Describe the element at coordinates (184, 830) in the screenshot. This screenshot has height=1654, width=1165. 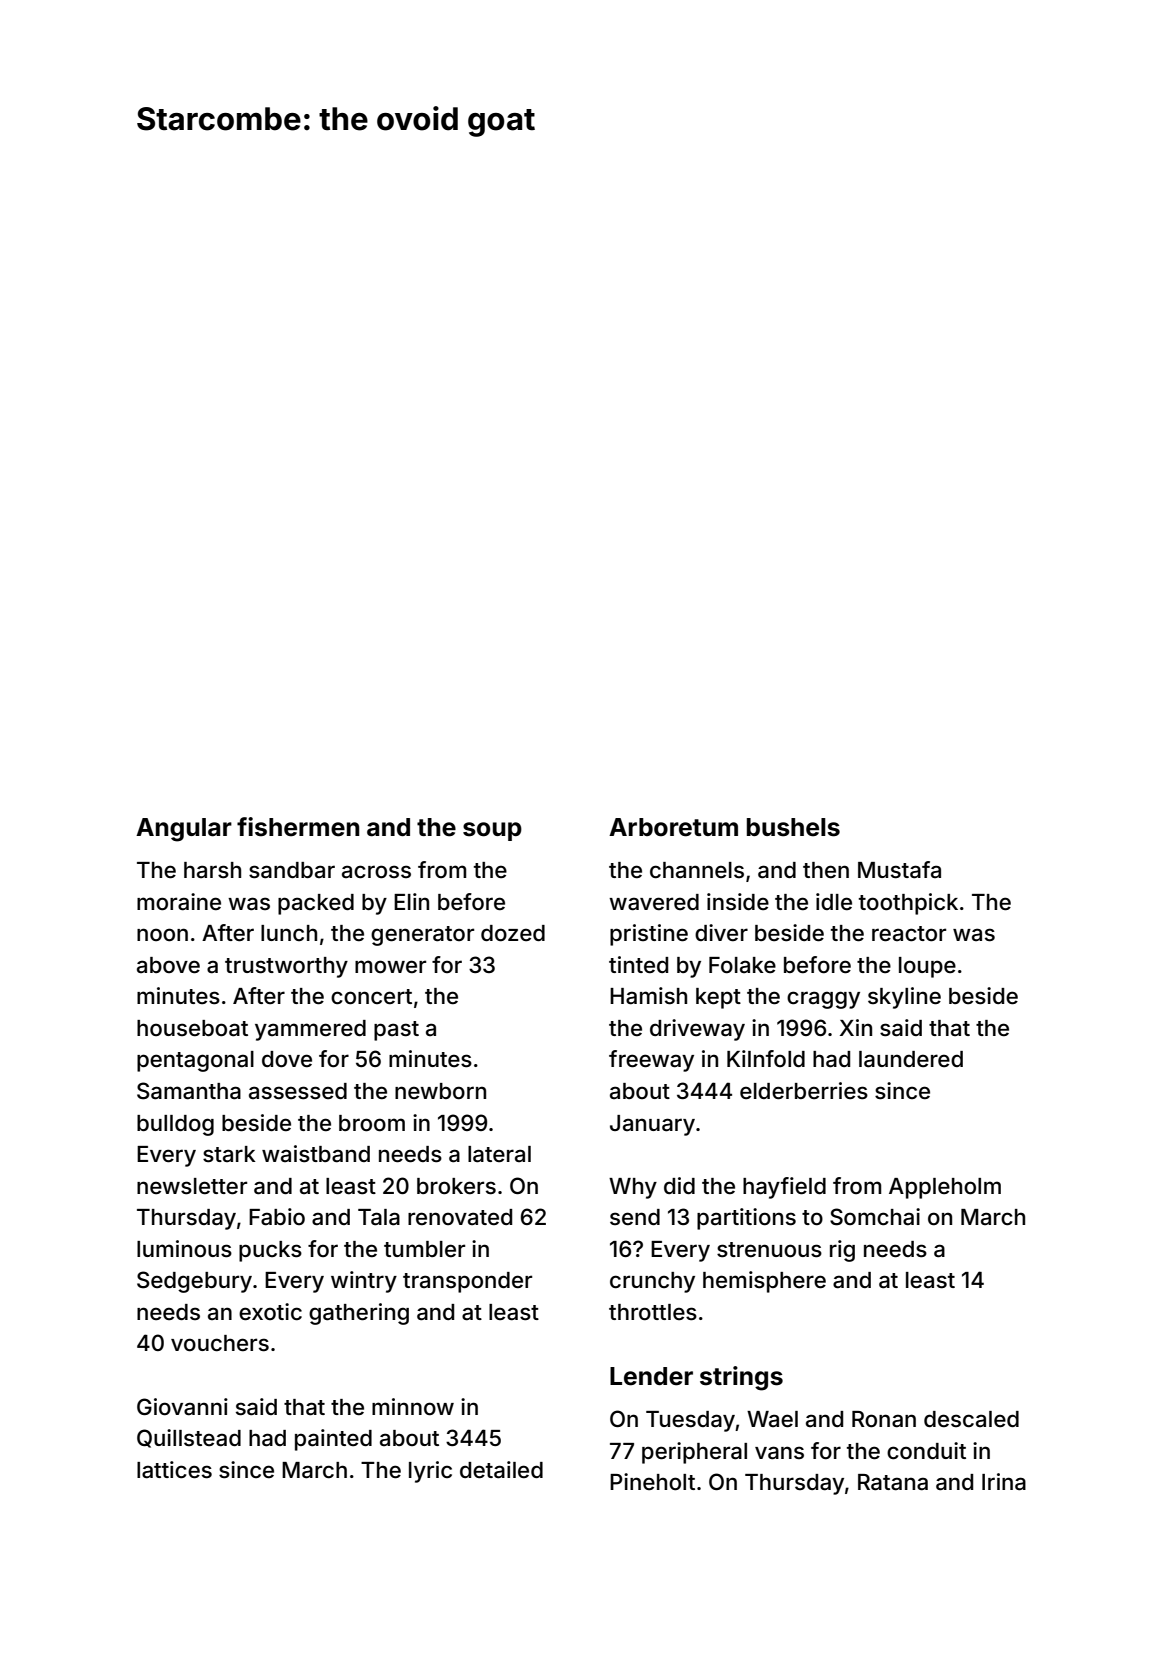
I see `Angular` at that location.
